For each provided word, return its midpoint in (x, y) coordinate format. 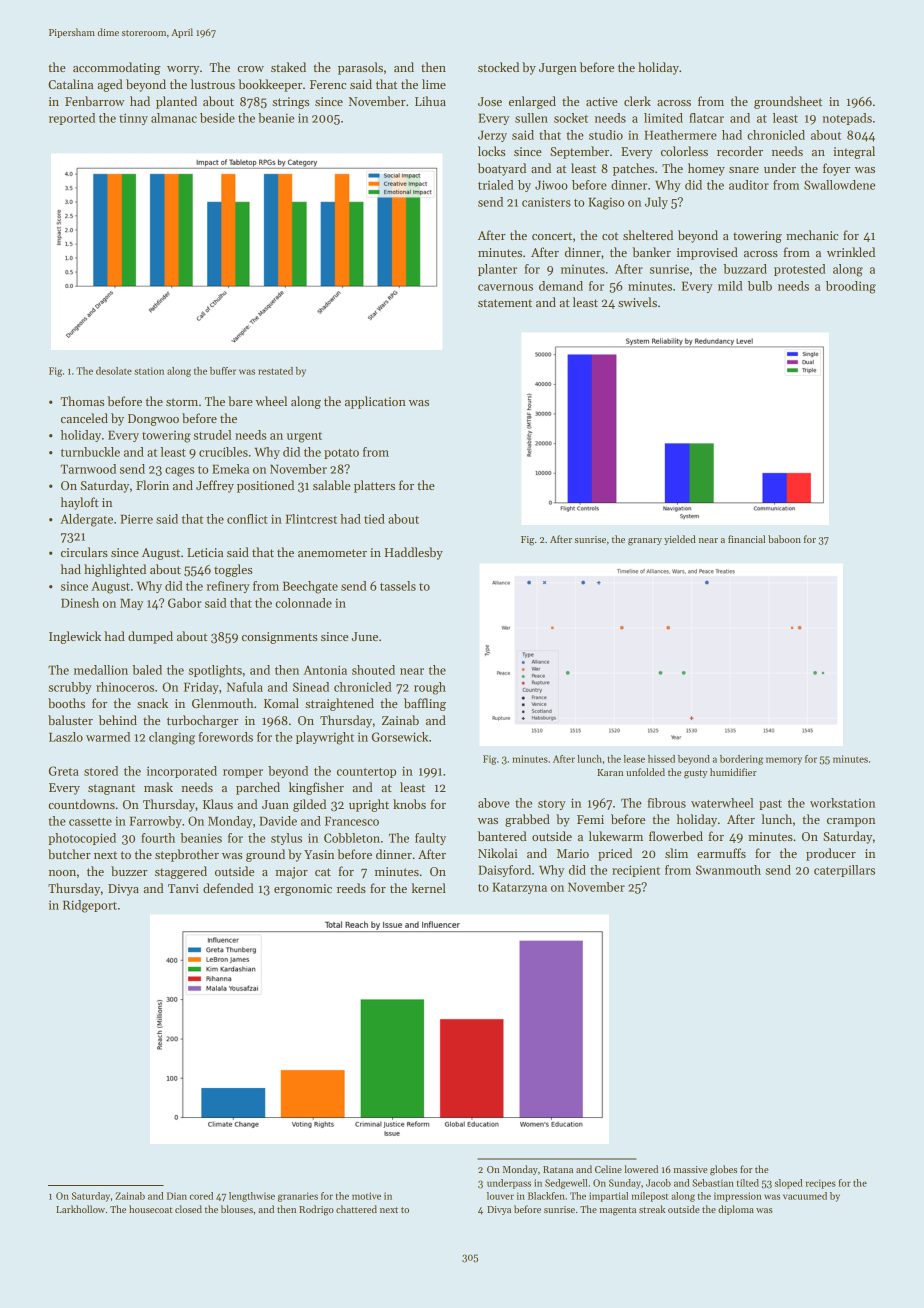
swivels (637, 302)
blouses (237, 1209)
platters (374, 486)
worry (183, 70)
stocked (498, 67)
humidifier (733, 772)
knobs (409, 804)
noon (62, 873)
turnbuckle (90, 452)
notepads (847, 119)
